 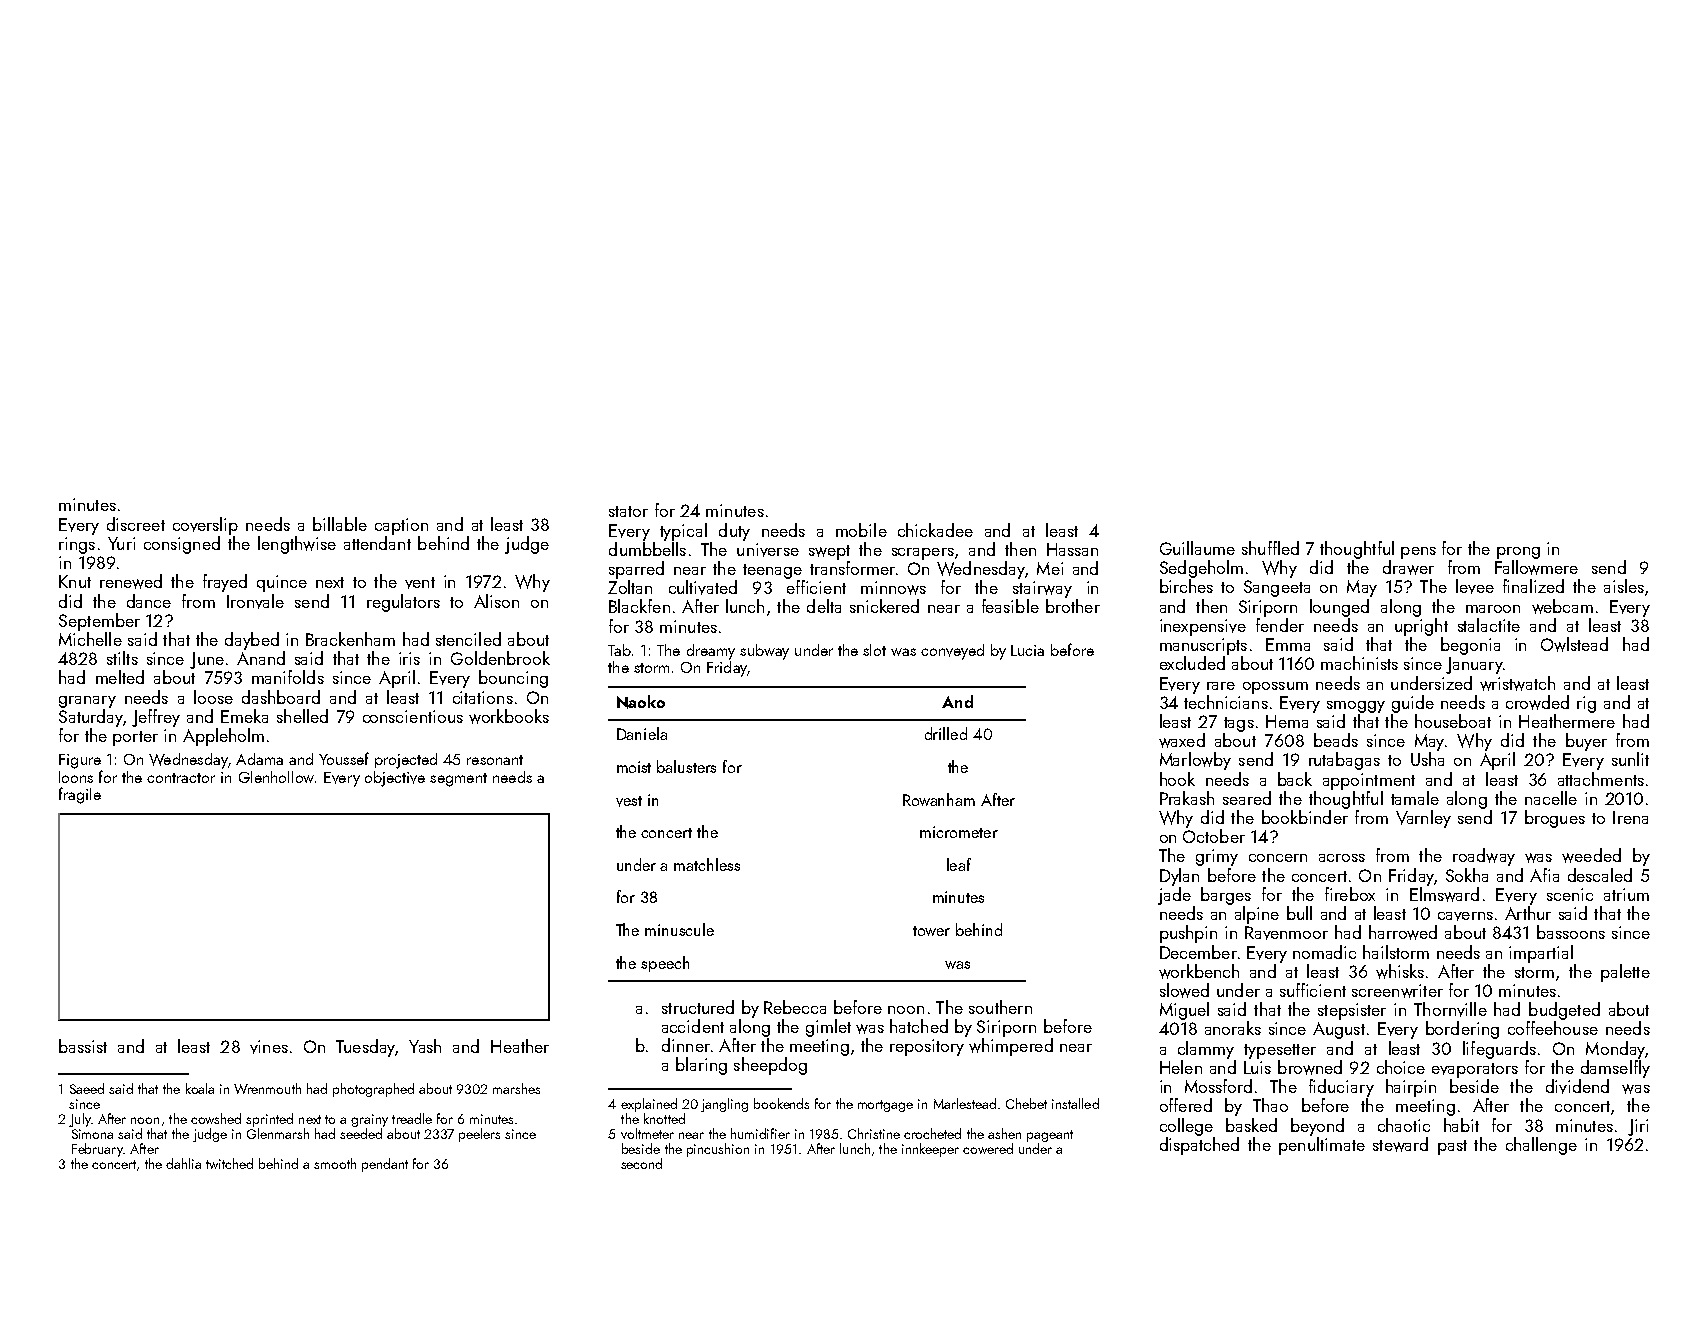 I want to click on southern, so click(x=1000, y=1007).
